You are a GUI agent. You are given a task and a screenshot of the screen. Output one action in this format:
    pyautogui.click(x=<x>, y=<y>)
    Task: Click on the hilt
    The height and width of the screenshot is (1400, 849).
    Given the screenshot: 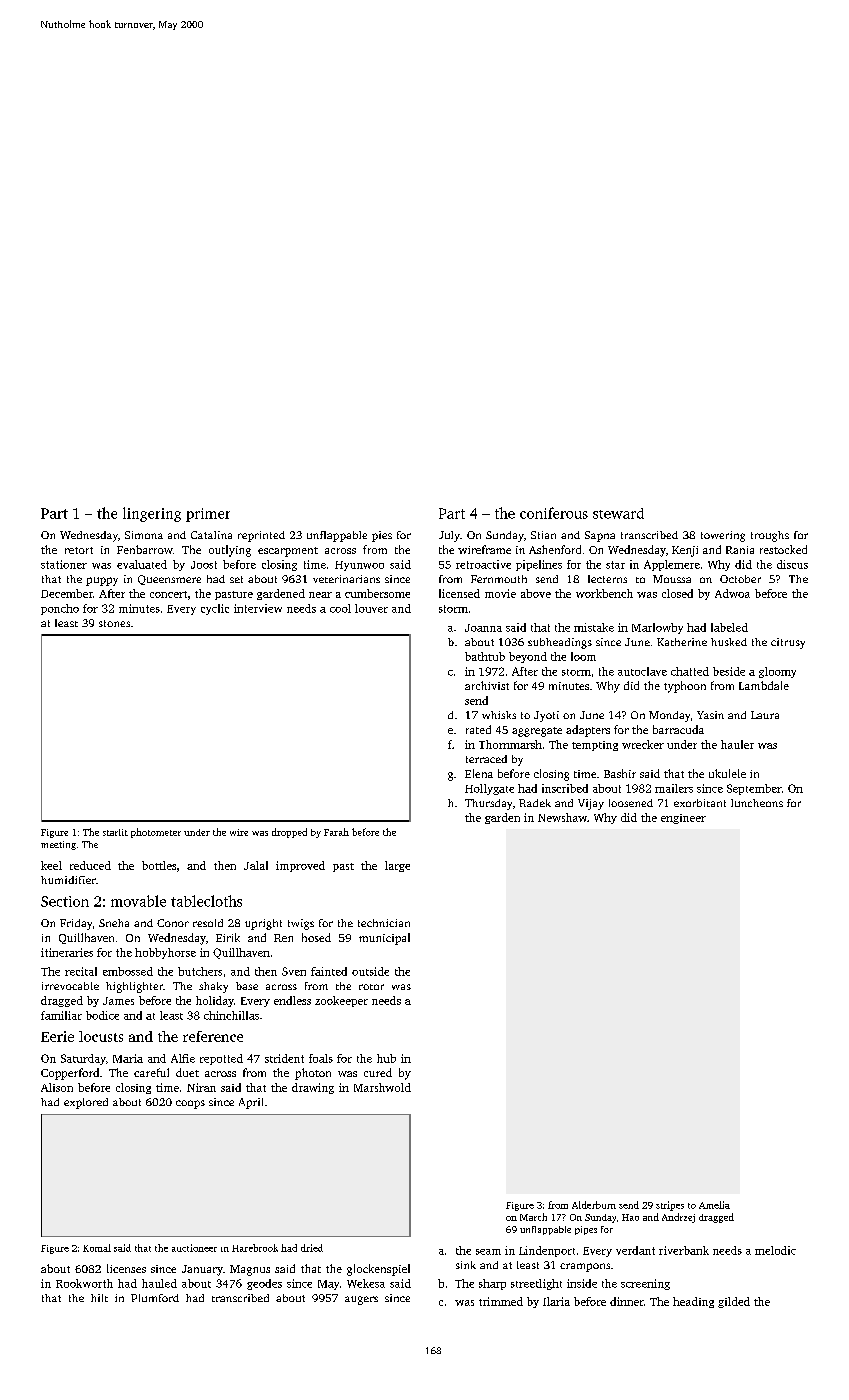 What is the action you would take?
    pyautogui.click(x=99, y=1298)
